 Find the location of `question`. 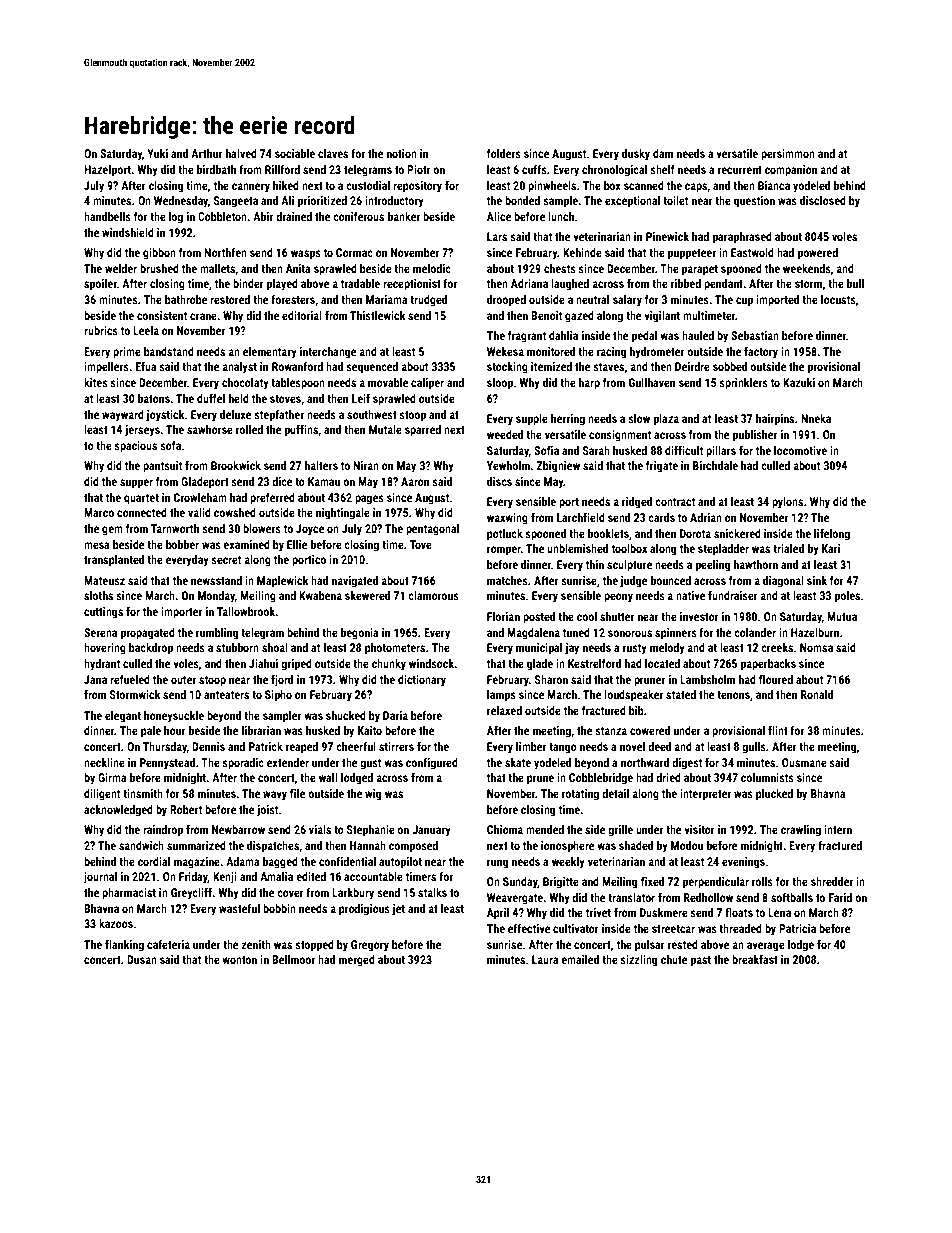

question is located at coordinates (754, 202).
